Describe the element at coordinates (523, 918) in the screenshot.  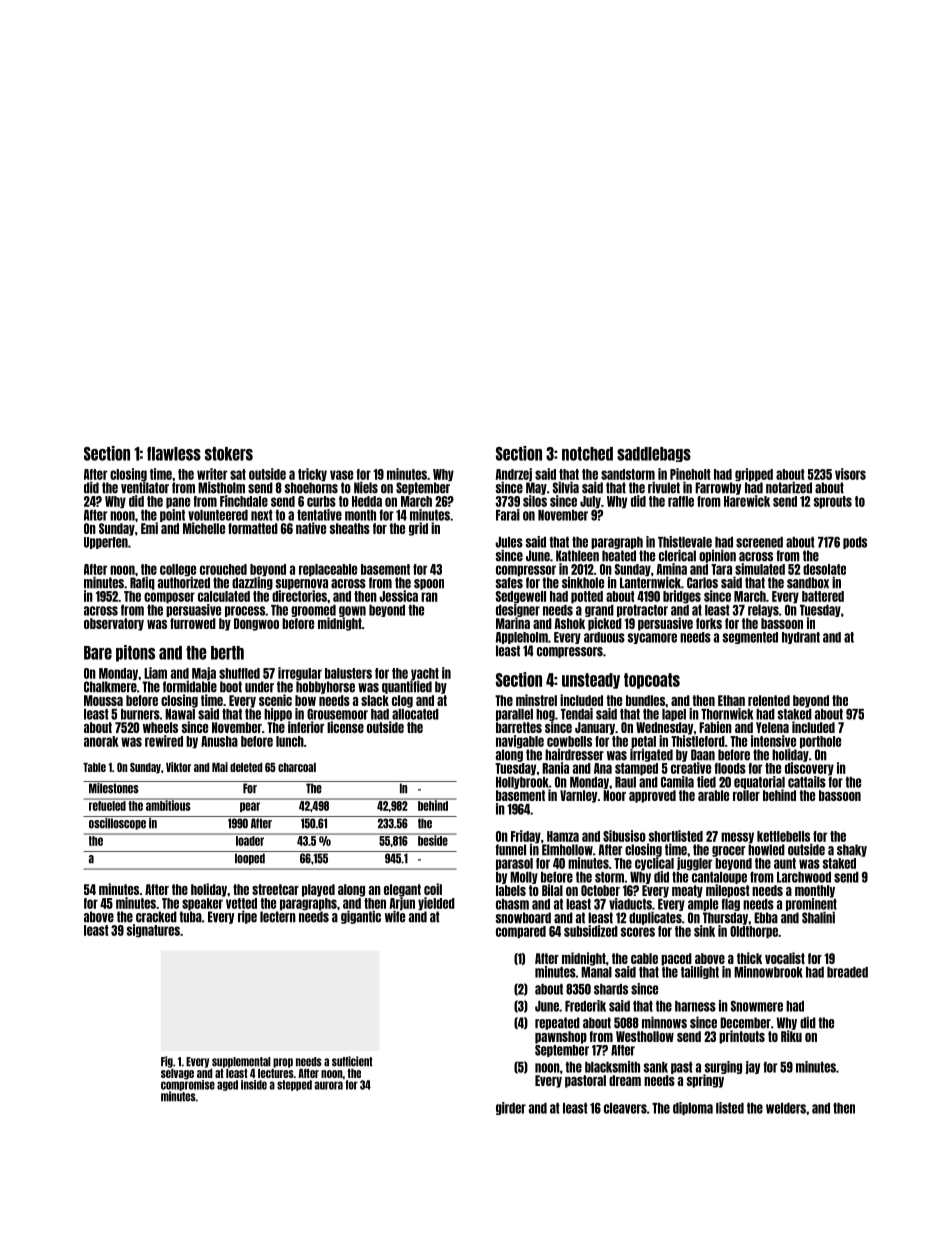
I see `snowboard` at that location.
